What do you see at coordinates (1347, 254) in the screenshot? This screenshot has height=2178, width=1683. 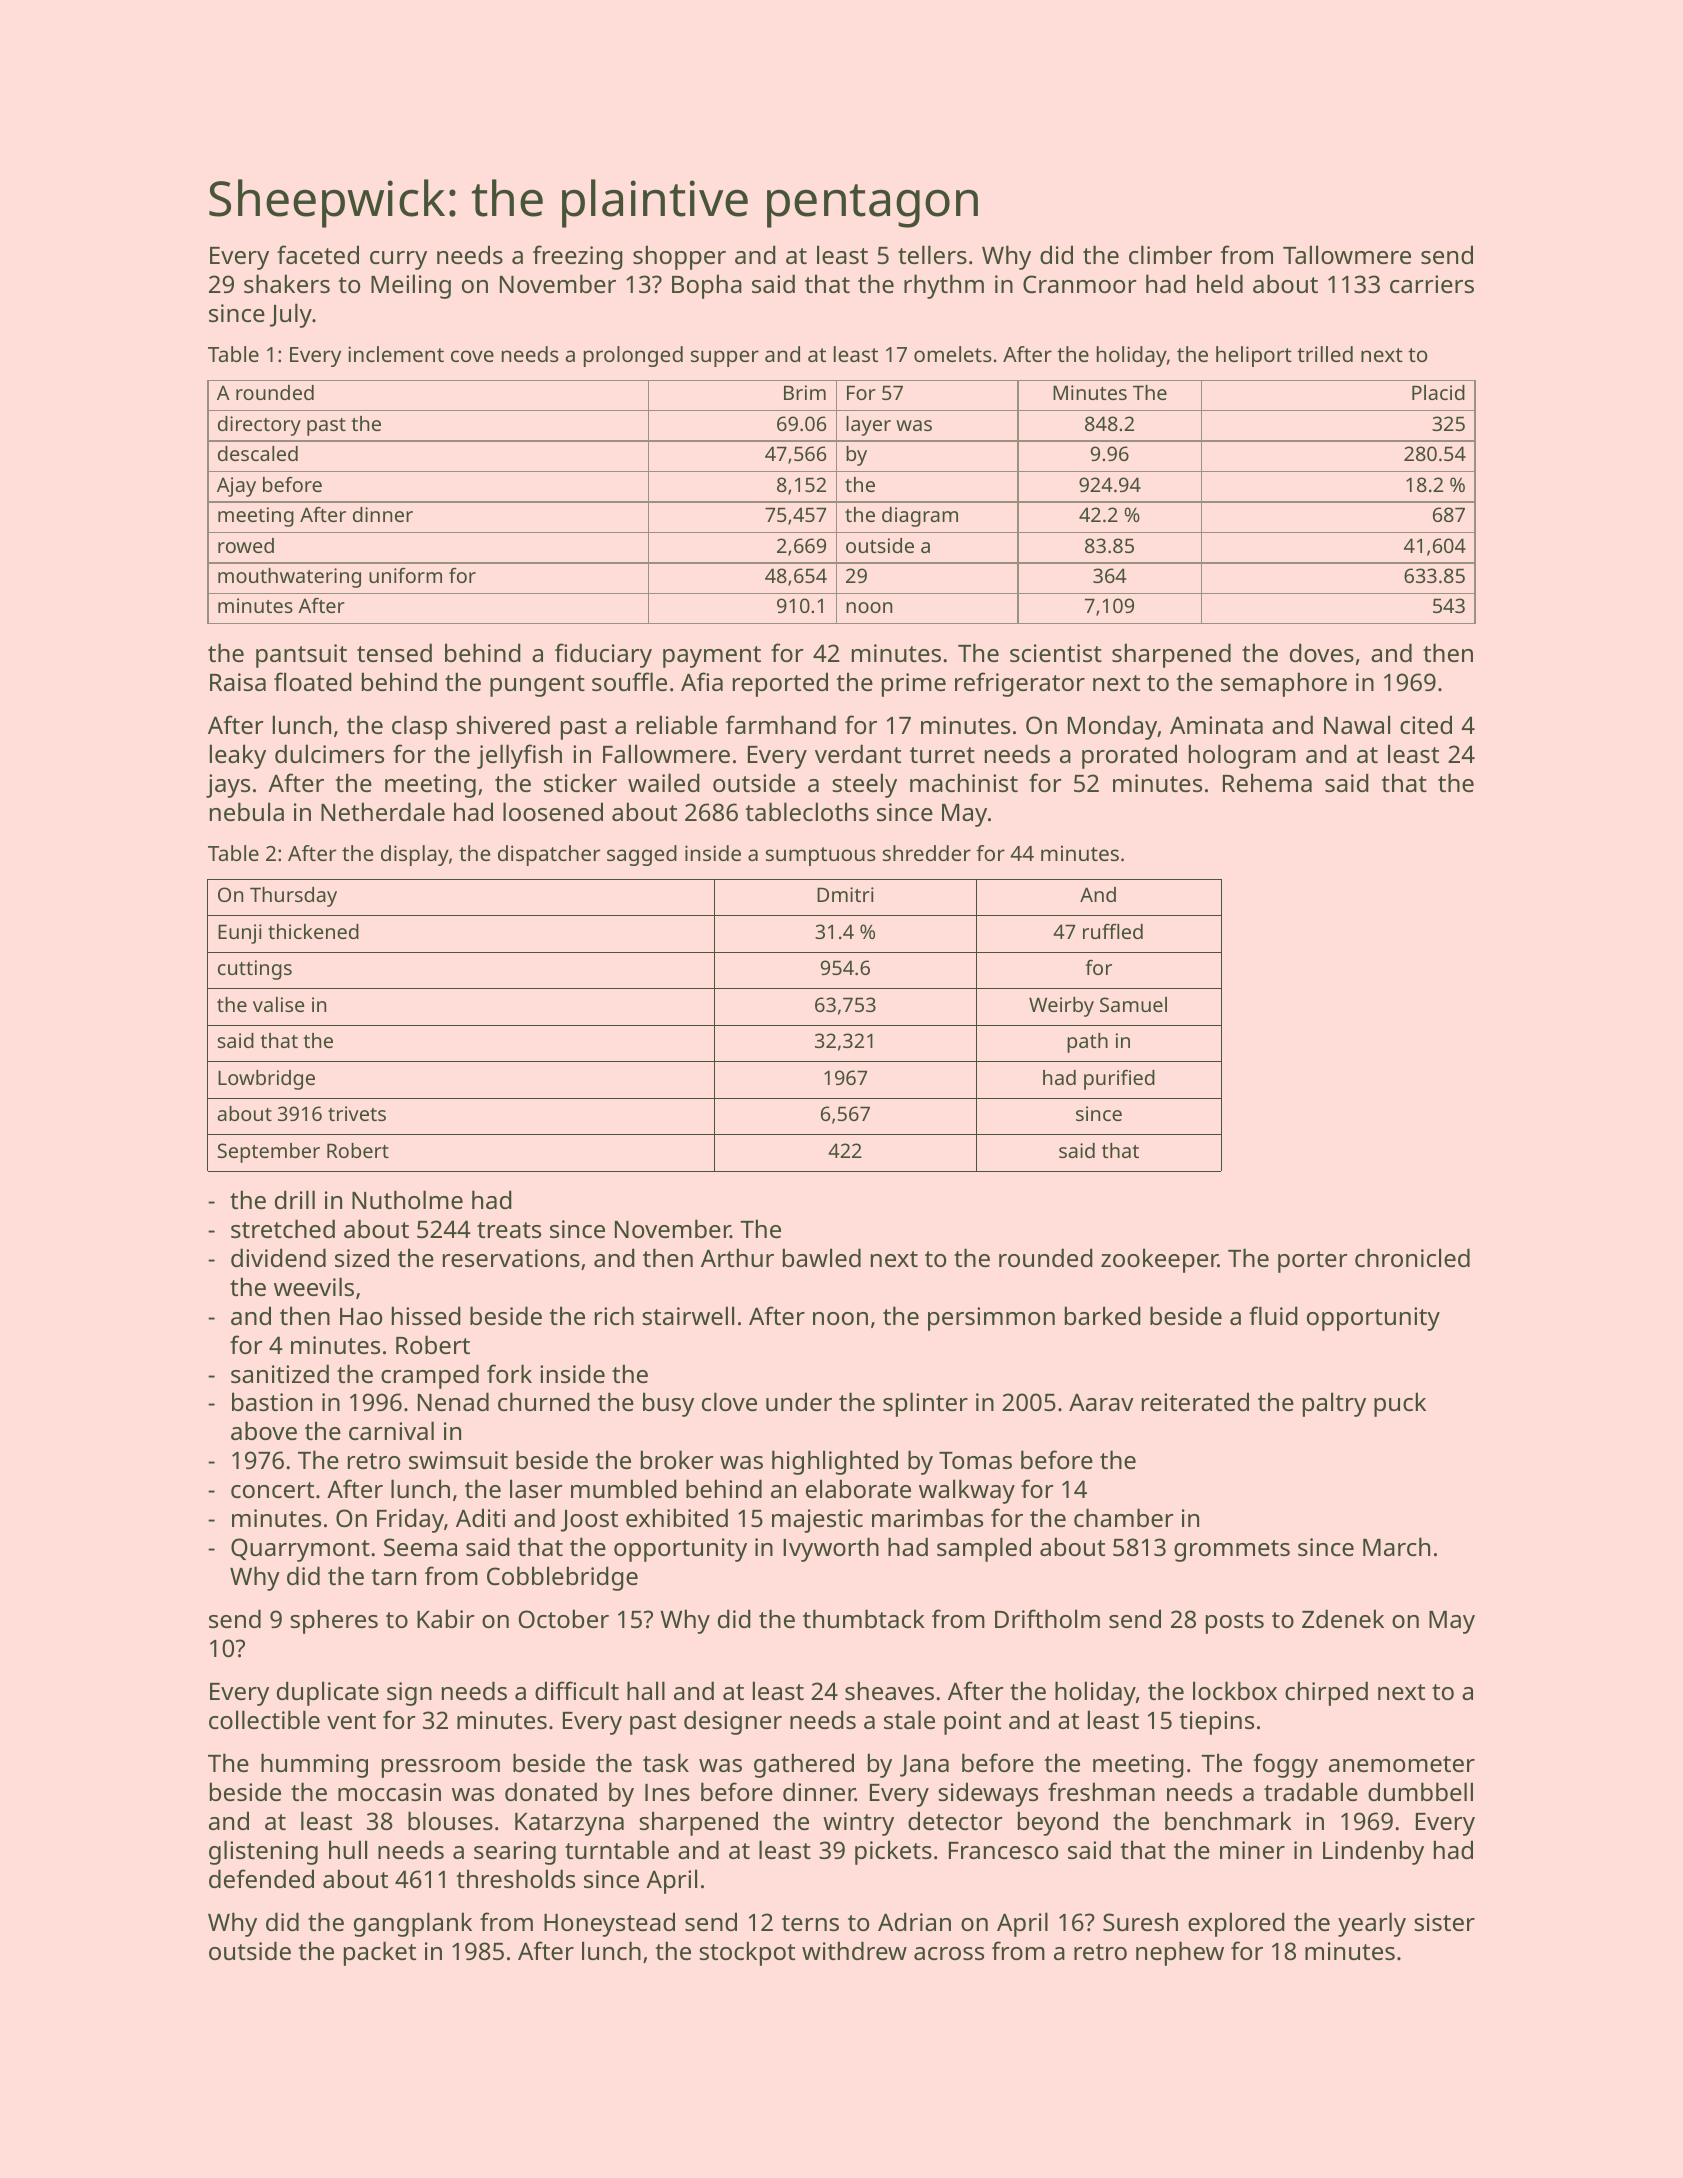 I see `Tallowmere` at bounding box center [1347, 254].
